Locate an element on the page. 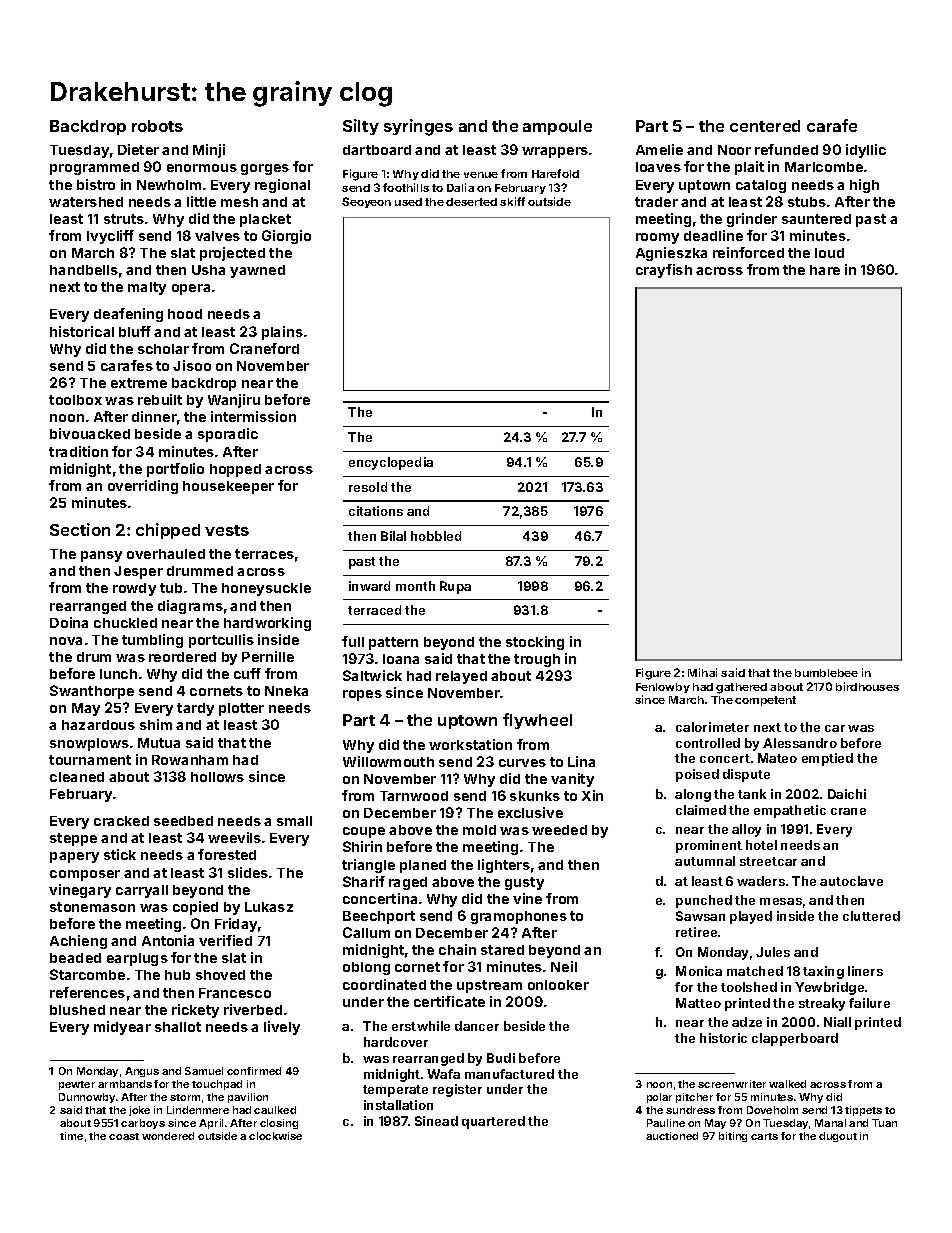  bumblebee is located at coordinates (826, 673).
